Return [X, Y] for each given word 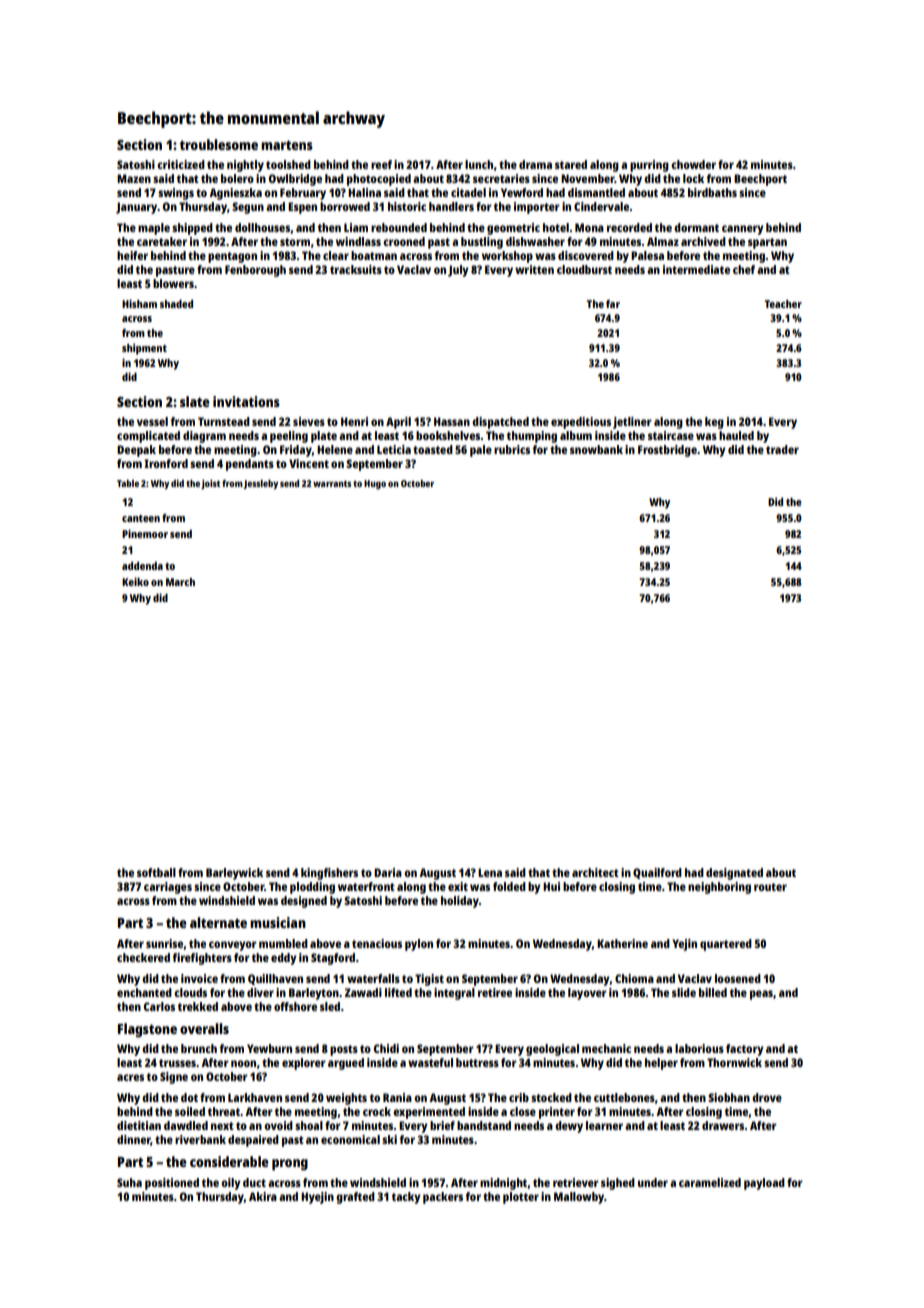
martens [287, 145]
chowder [693, 164]
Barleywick [234, 874]
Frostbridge [667, 451]
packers [443, 1198]
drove [767, 1097]
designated [734, 874]
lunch [479, 164]
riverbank [200, 1139]
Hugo [375, 484]
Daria [388, 872]
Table [128, 483]
